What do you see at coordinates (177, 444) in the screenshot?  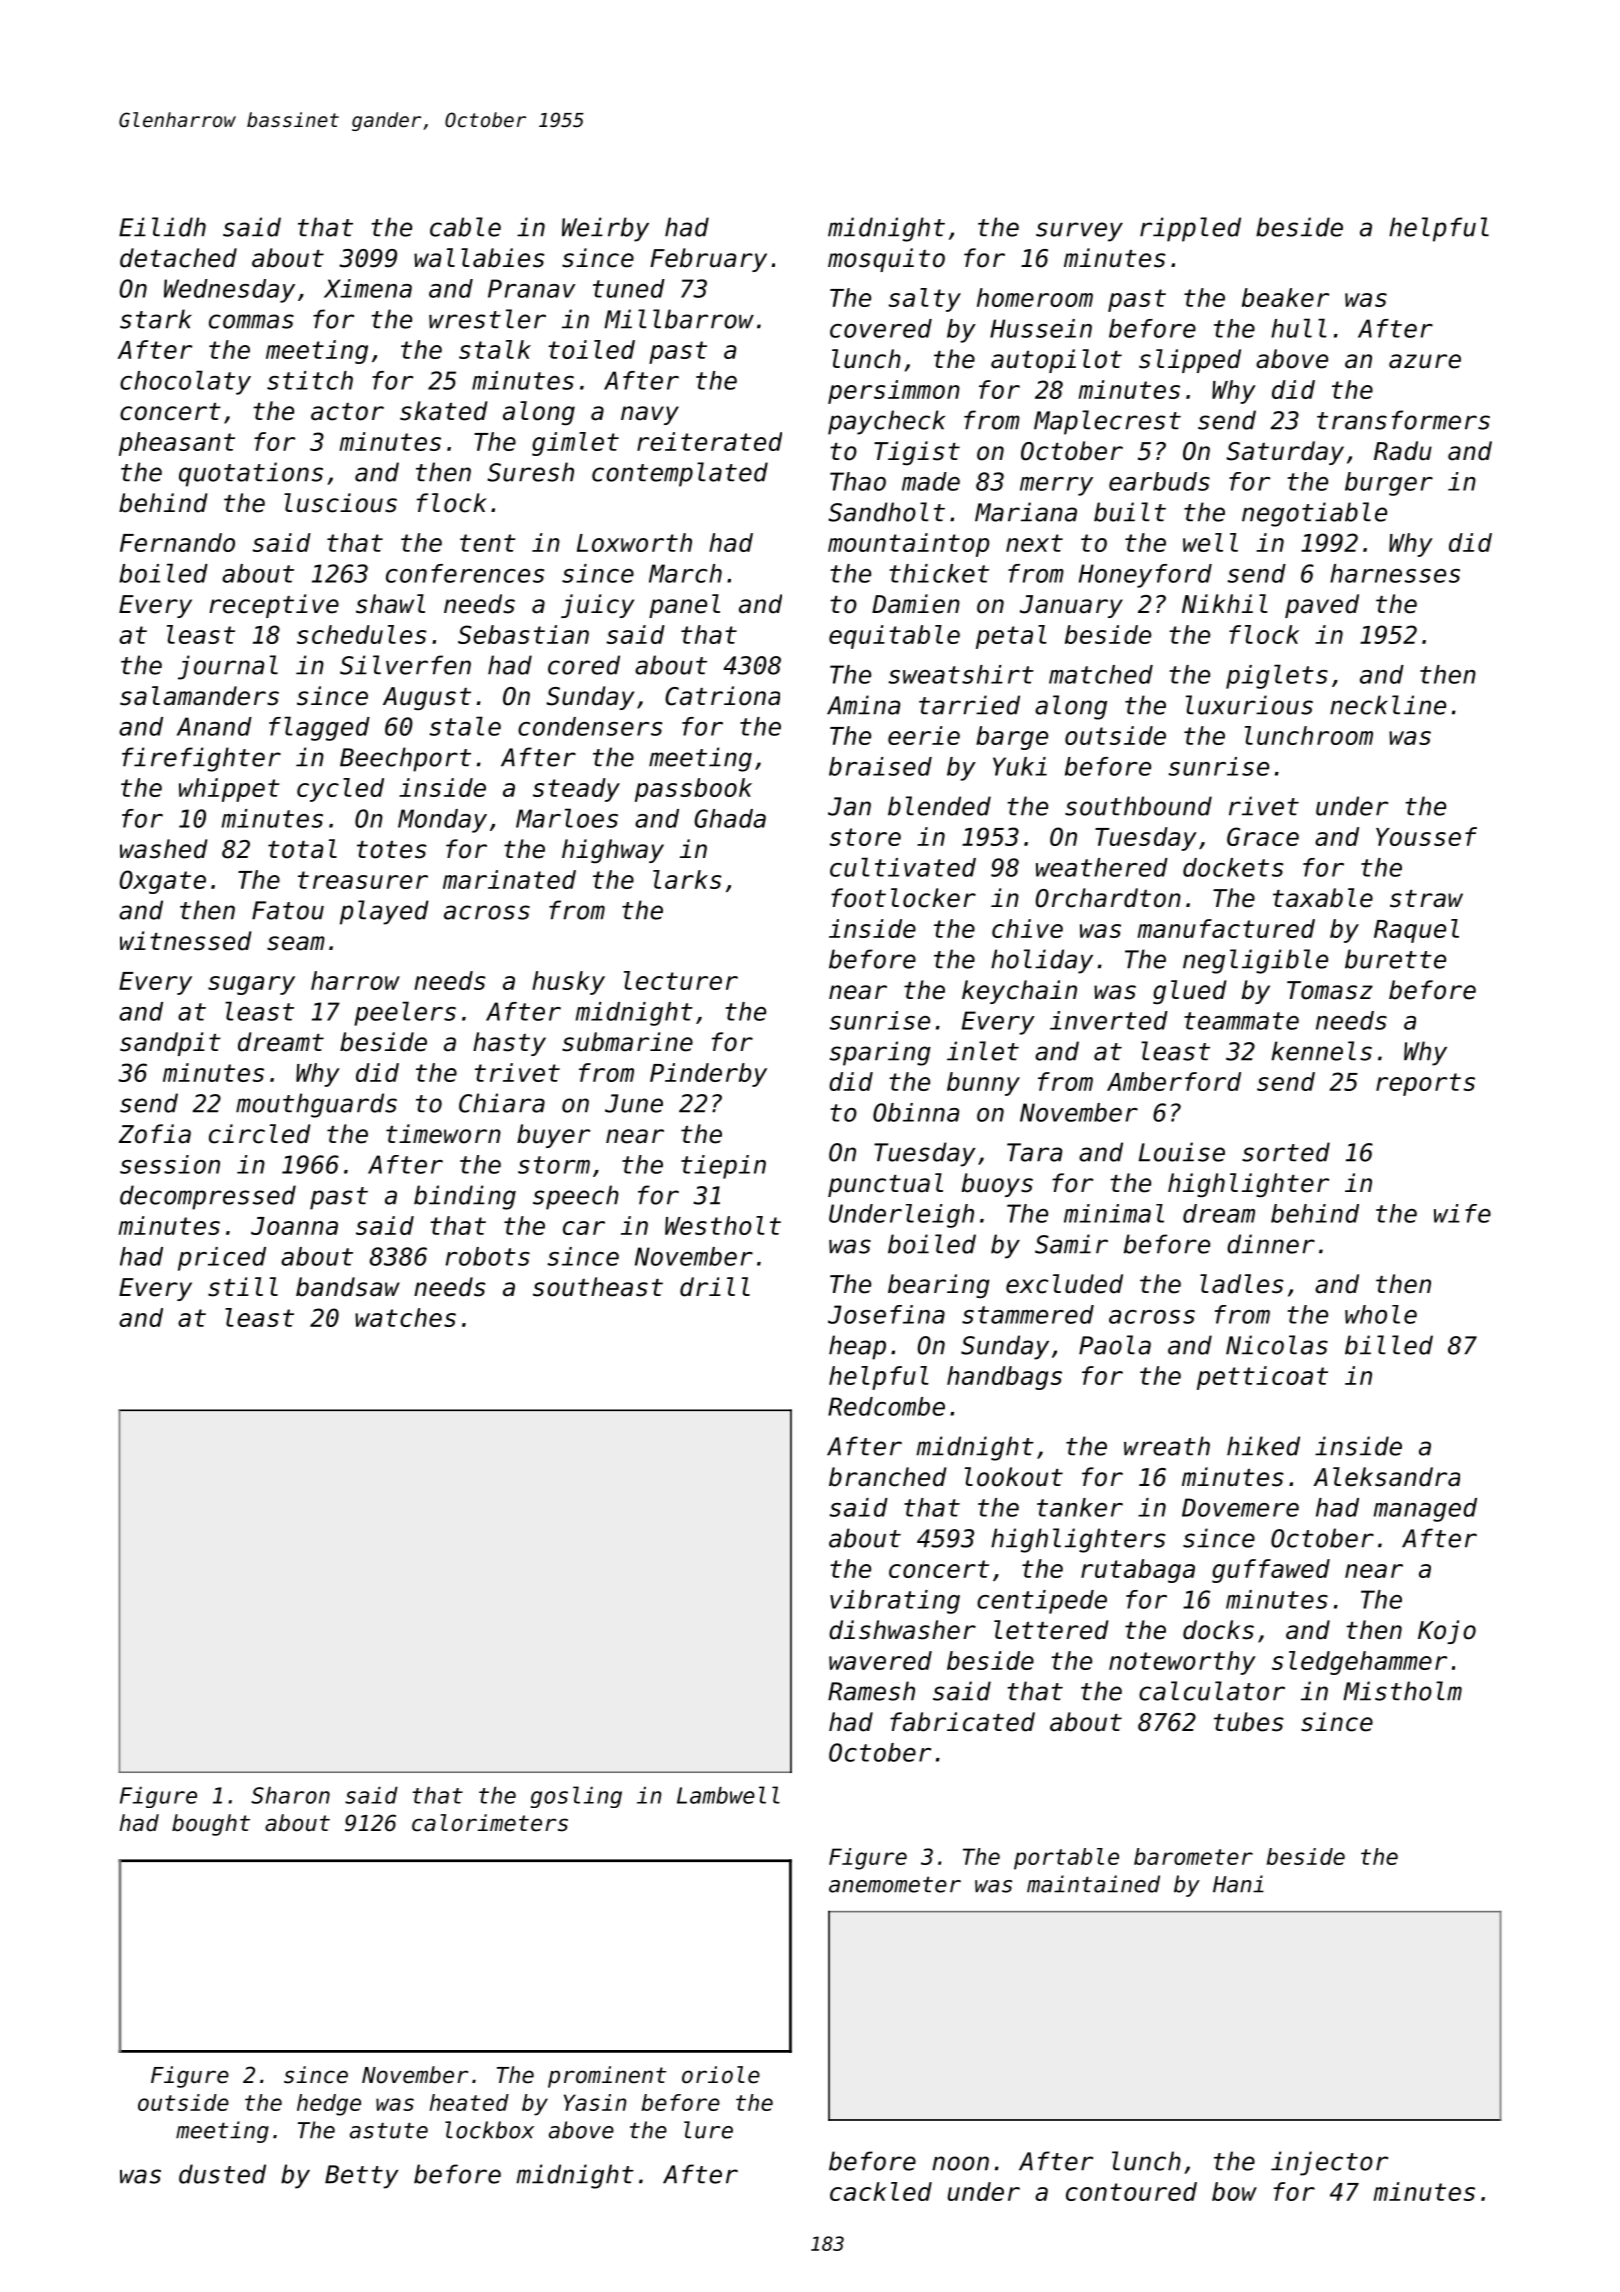 I see `pheasant` at bounding box center [177, 444].
